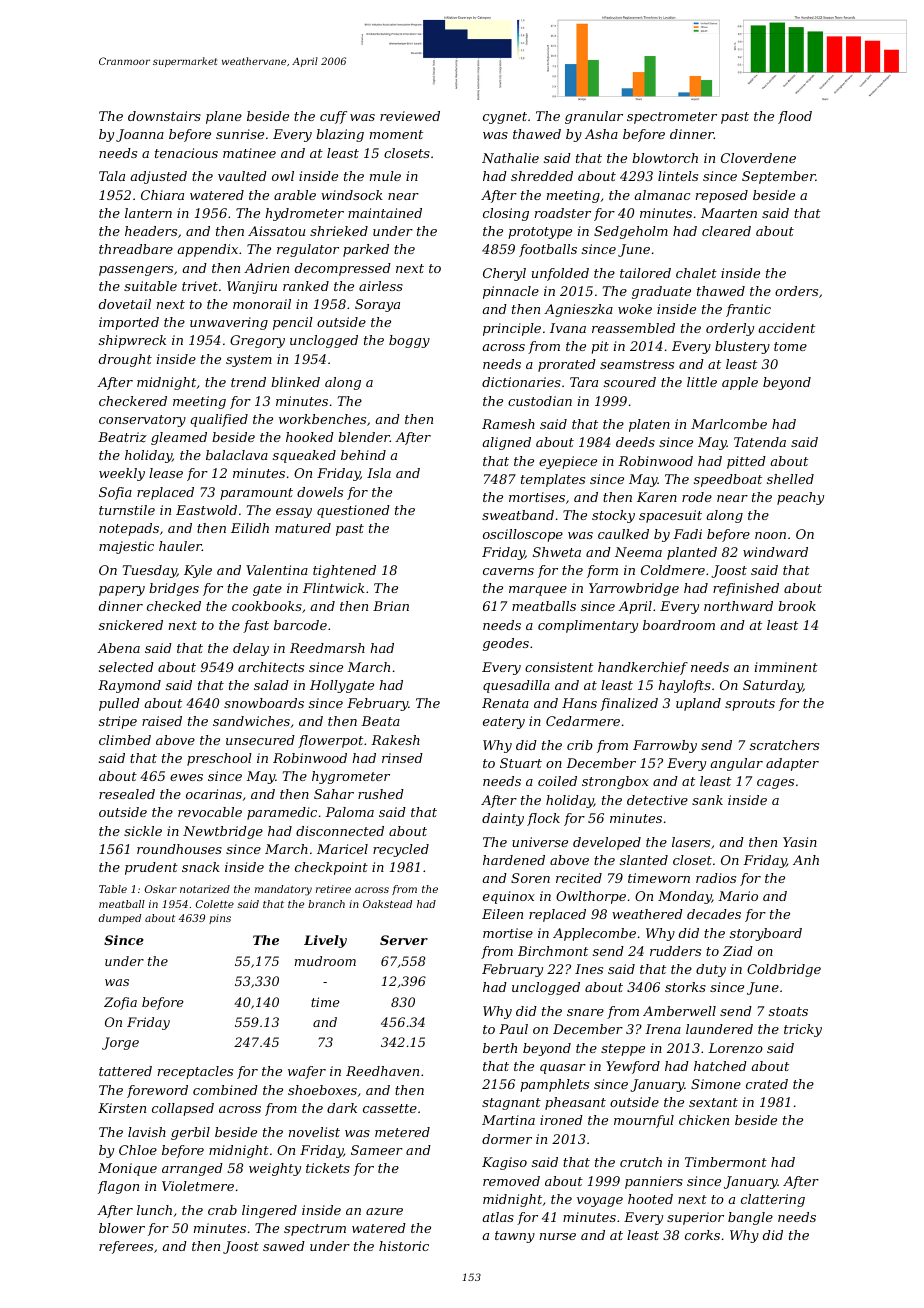 This image has width=924, height=1308. What do you see at coordinates (511, 1104) in the image?
I see `stagnant` at bounding box center [511, 1104].
